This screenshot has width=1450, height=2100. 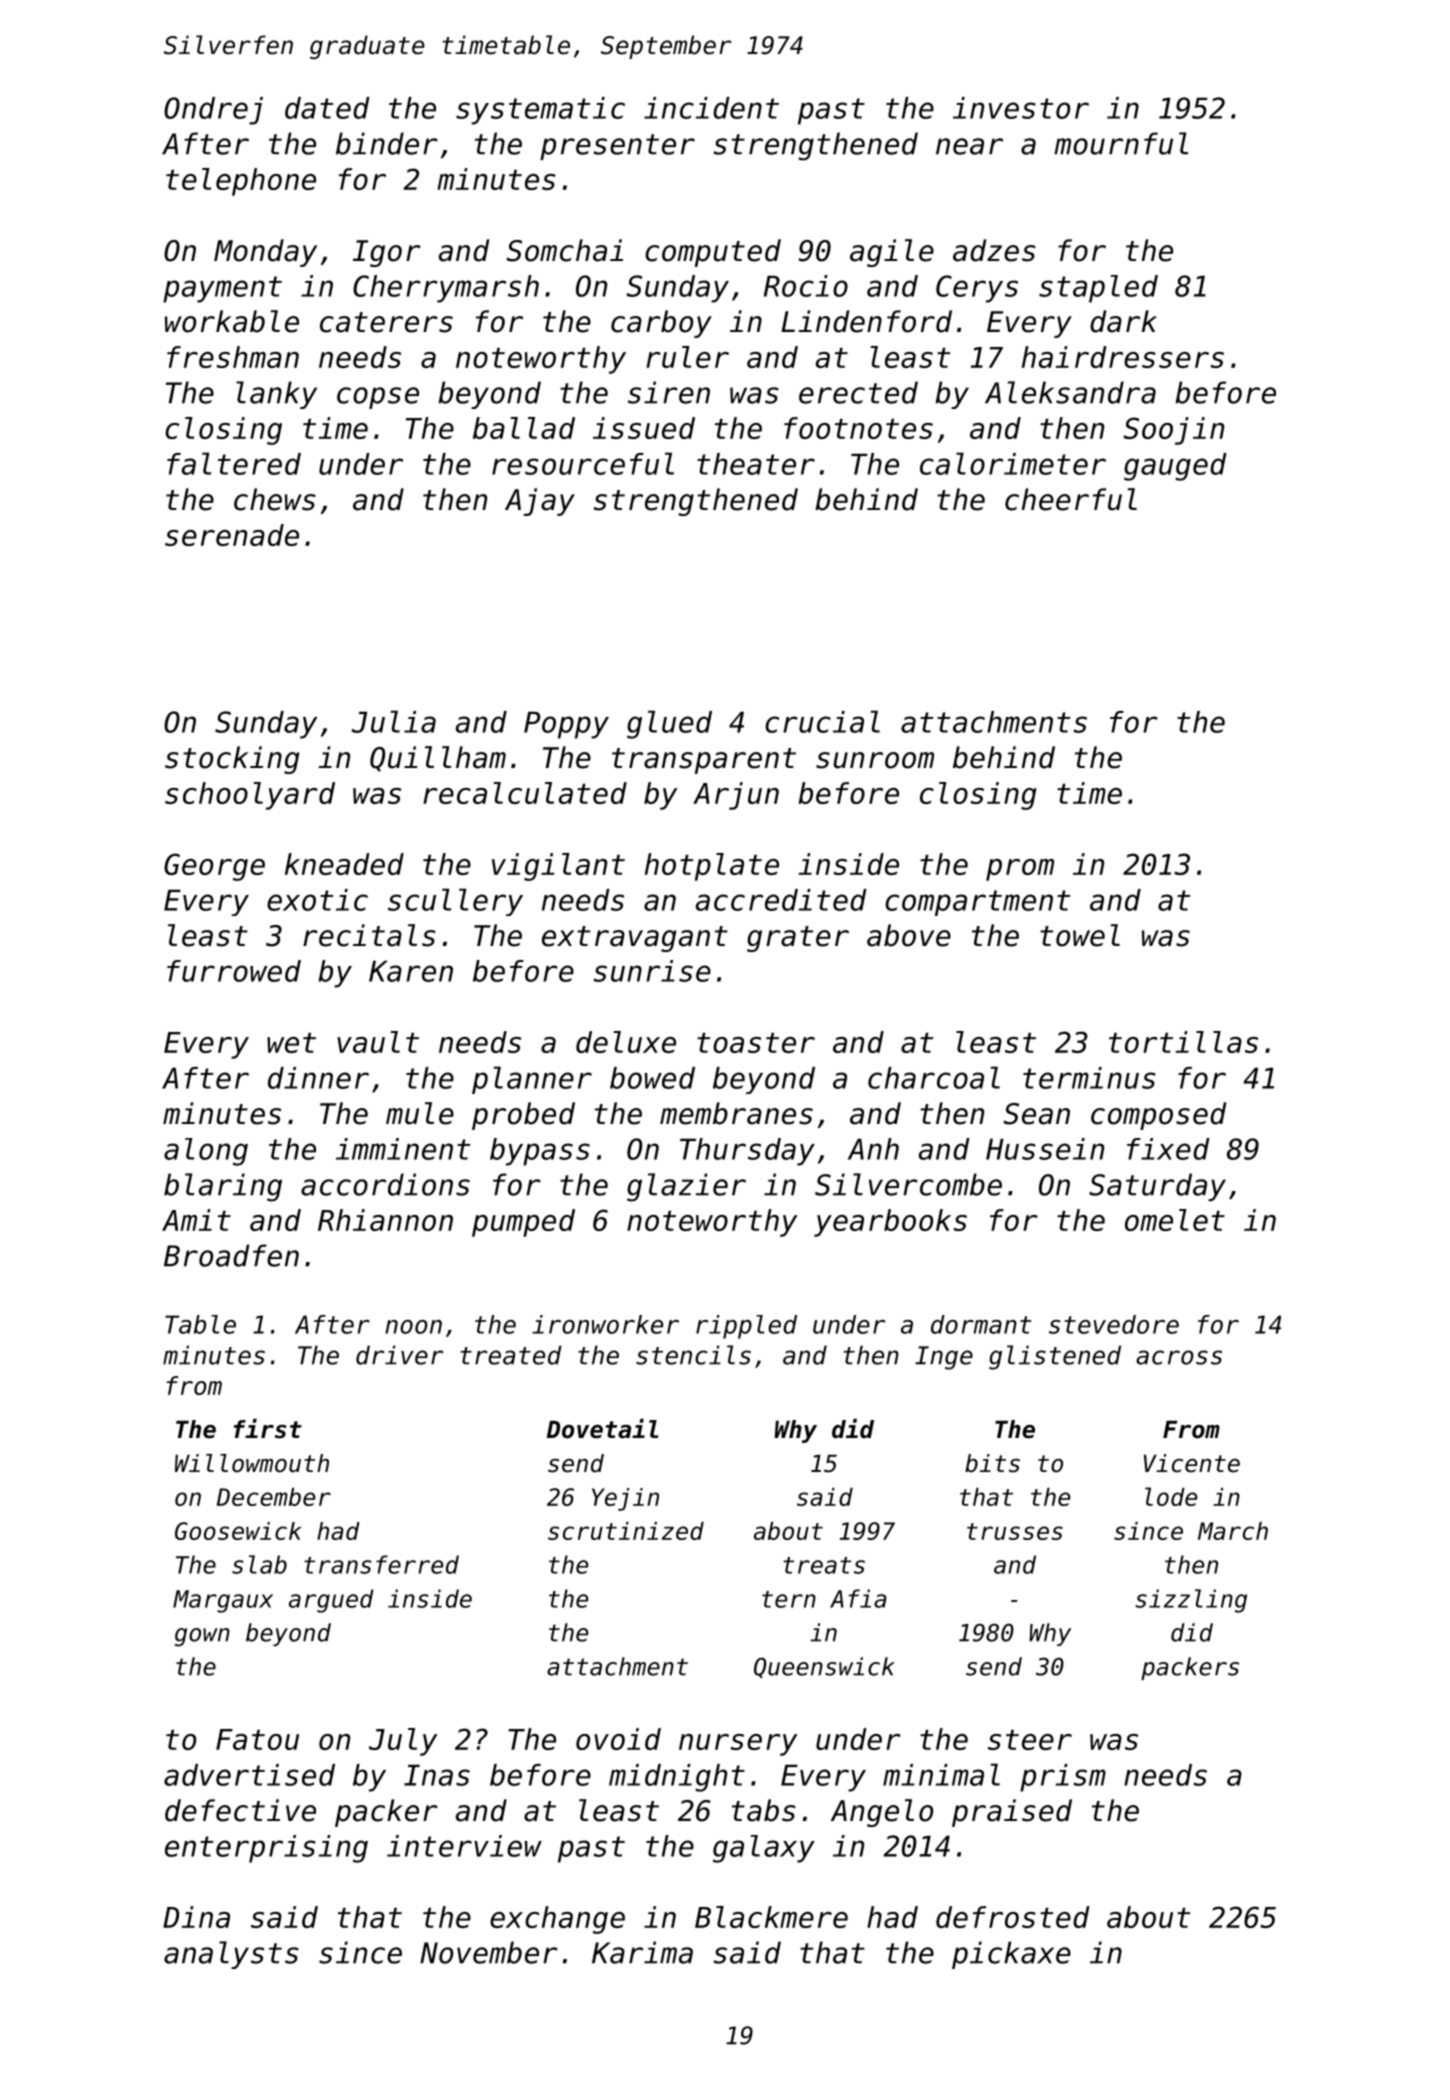 What do you see at coordinates (213, 111) in the screenshot?
I see `Ondrej` at bounding box center [213, 111].
